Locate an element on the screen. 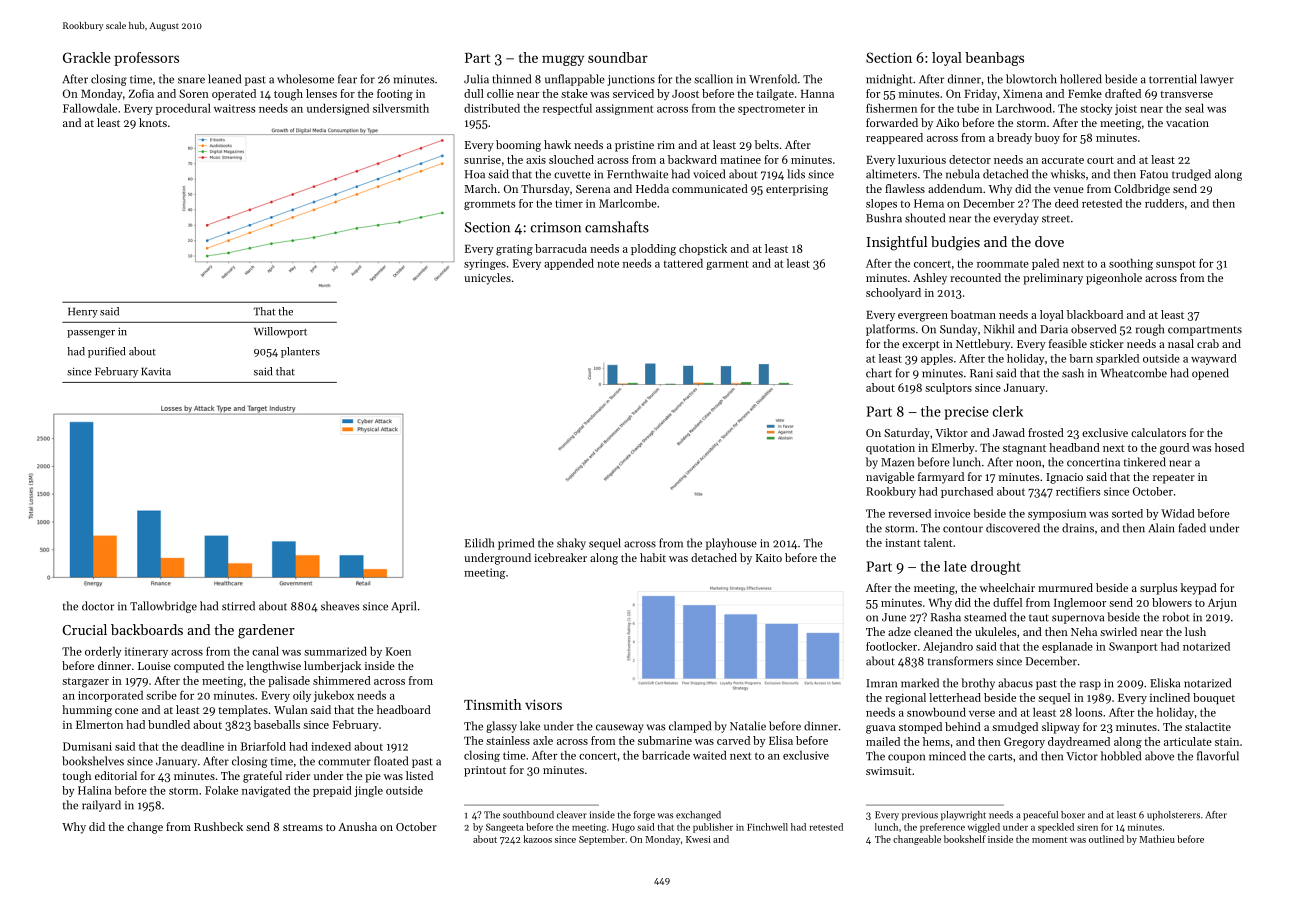  Tallowbridge is located at coordinates (163, 607).
